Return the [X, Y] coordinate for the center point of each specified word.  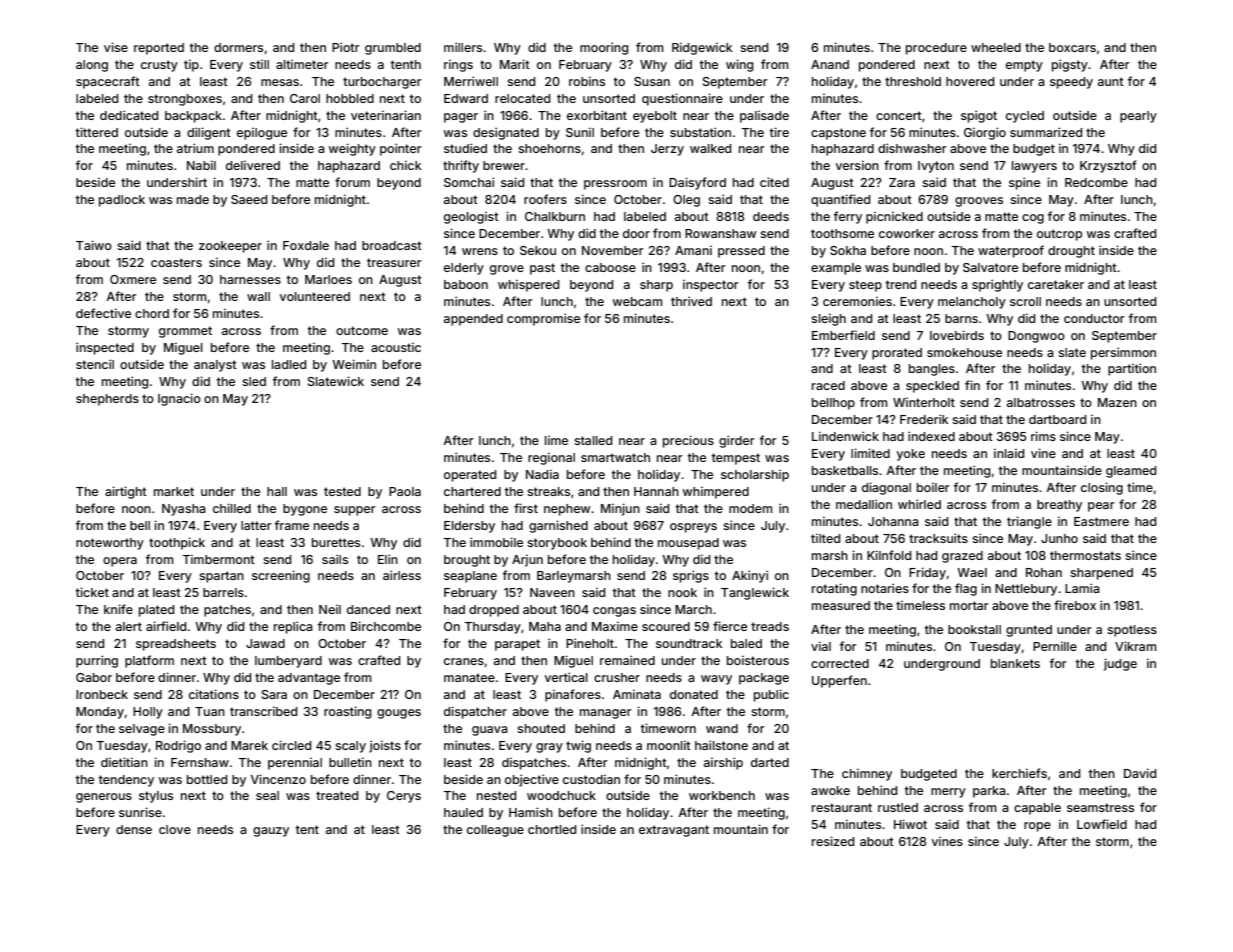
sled [254, 381]
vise [116, 47]
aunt [1111, 81]
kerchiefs [1019, 773]
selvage [142, 730]
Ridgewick [702, 48]
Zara [902, 182]
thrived [691, 301]
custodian [591, 779]
